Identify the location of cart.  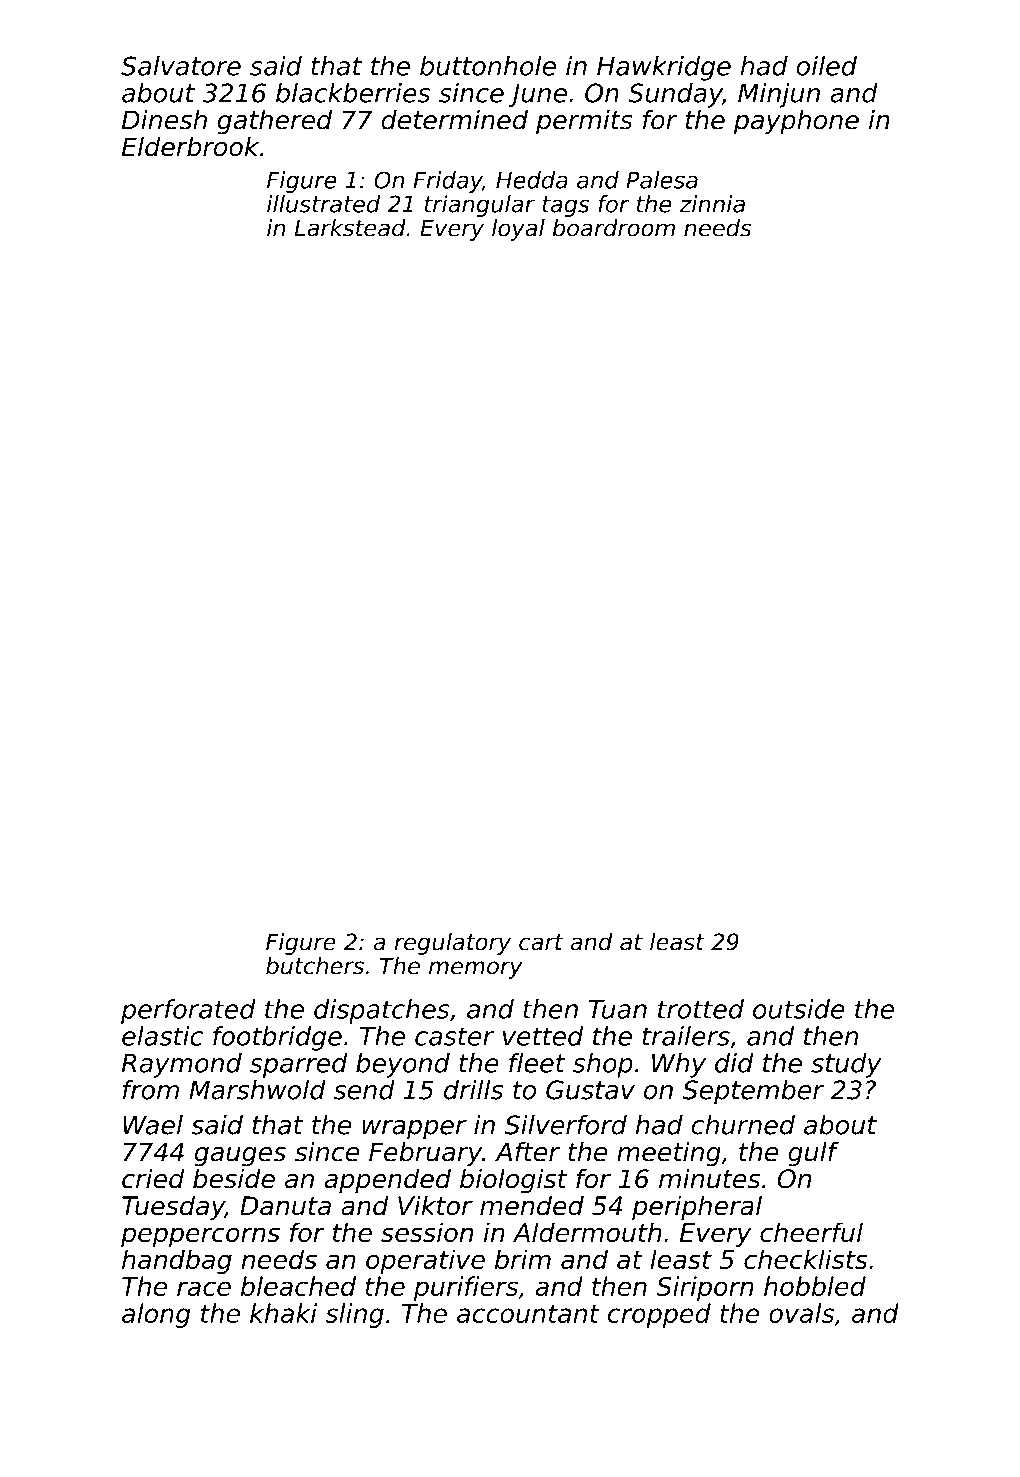
(541, 942).
